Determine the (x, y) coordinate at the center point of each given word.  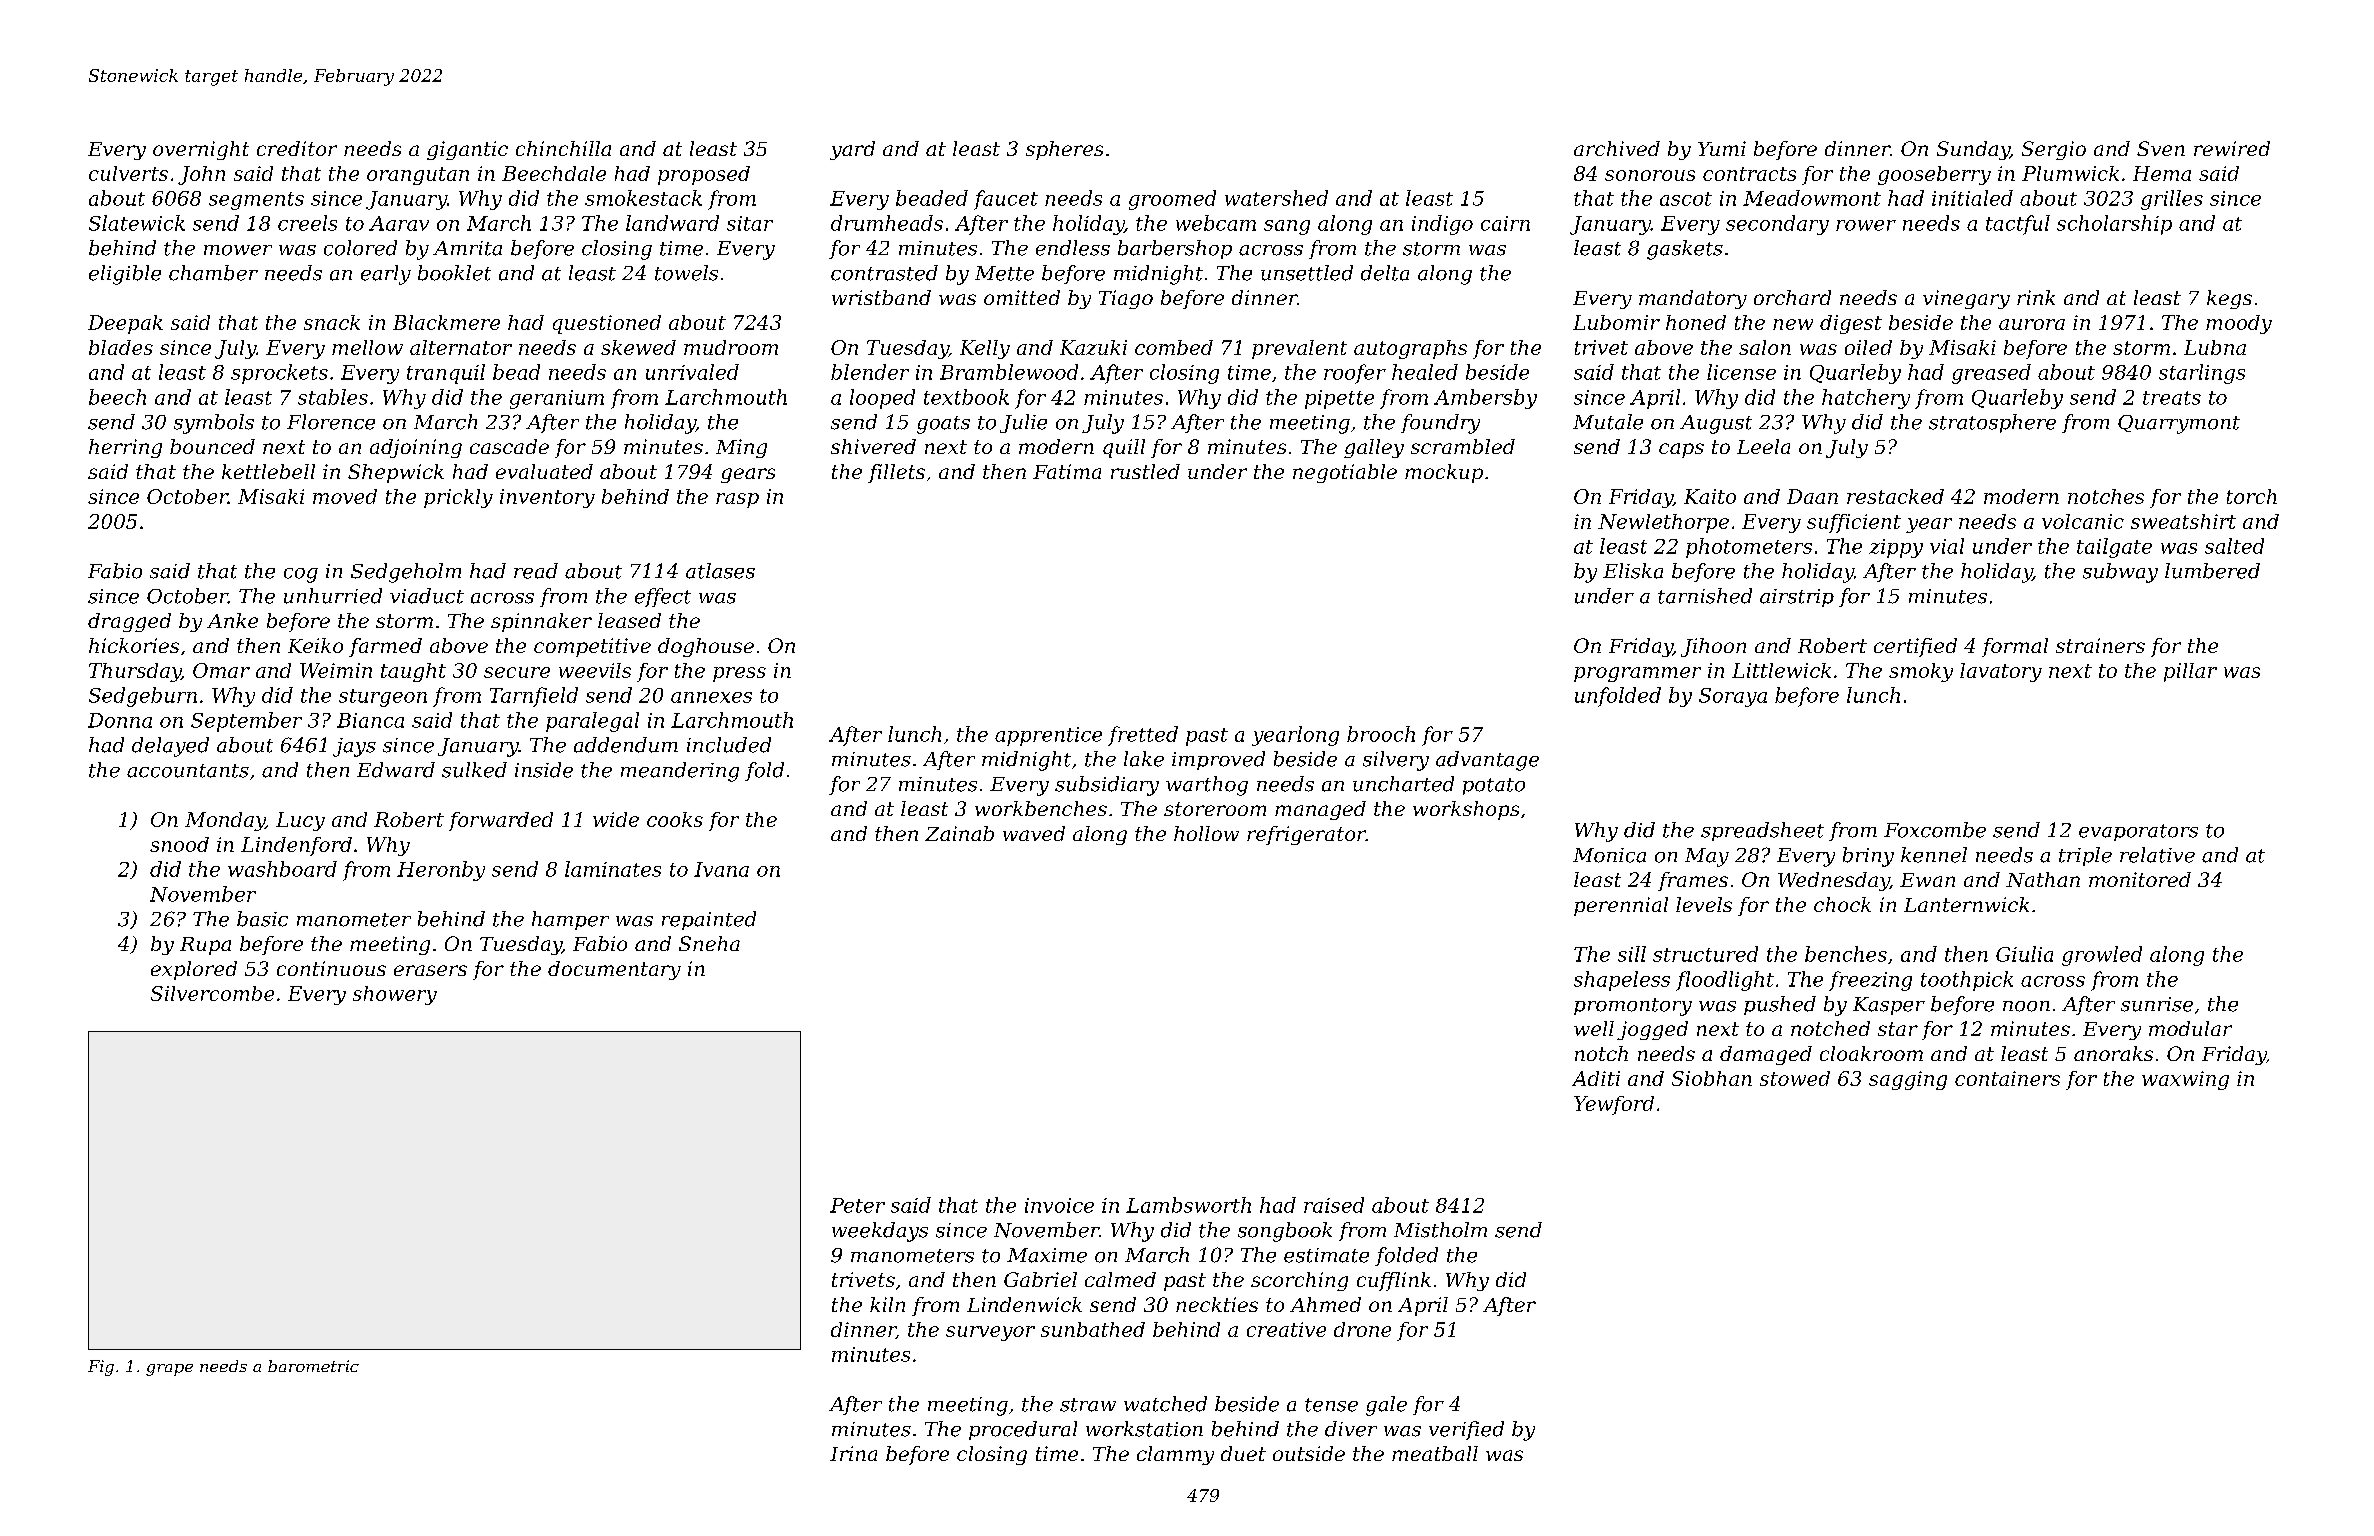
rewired (2232, 148)
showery (395, 995)
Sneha (709, 943)
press (739, 674)
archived (1617, 148)
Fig (101, 1368)
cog (301, 575)
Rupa (205, 946)
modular (2190, 1028)
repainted (709, 920)
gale (1386, 1406)
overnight (201, 150)
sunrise (2157, 1004)
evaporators (2138, 832)
